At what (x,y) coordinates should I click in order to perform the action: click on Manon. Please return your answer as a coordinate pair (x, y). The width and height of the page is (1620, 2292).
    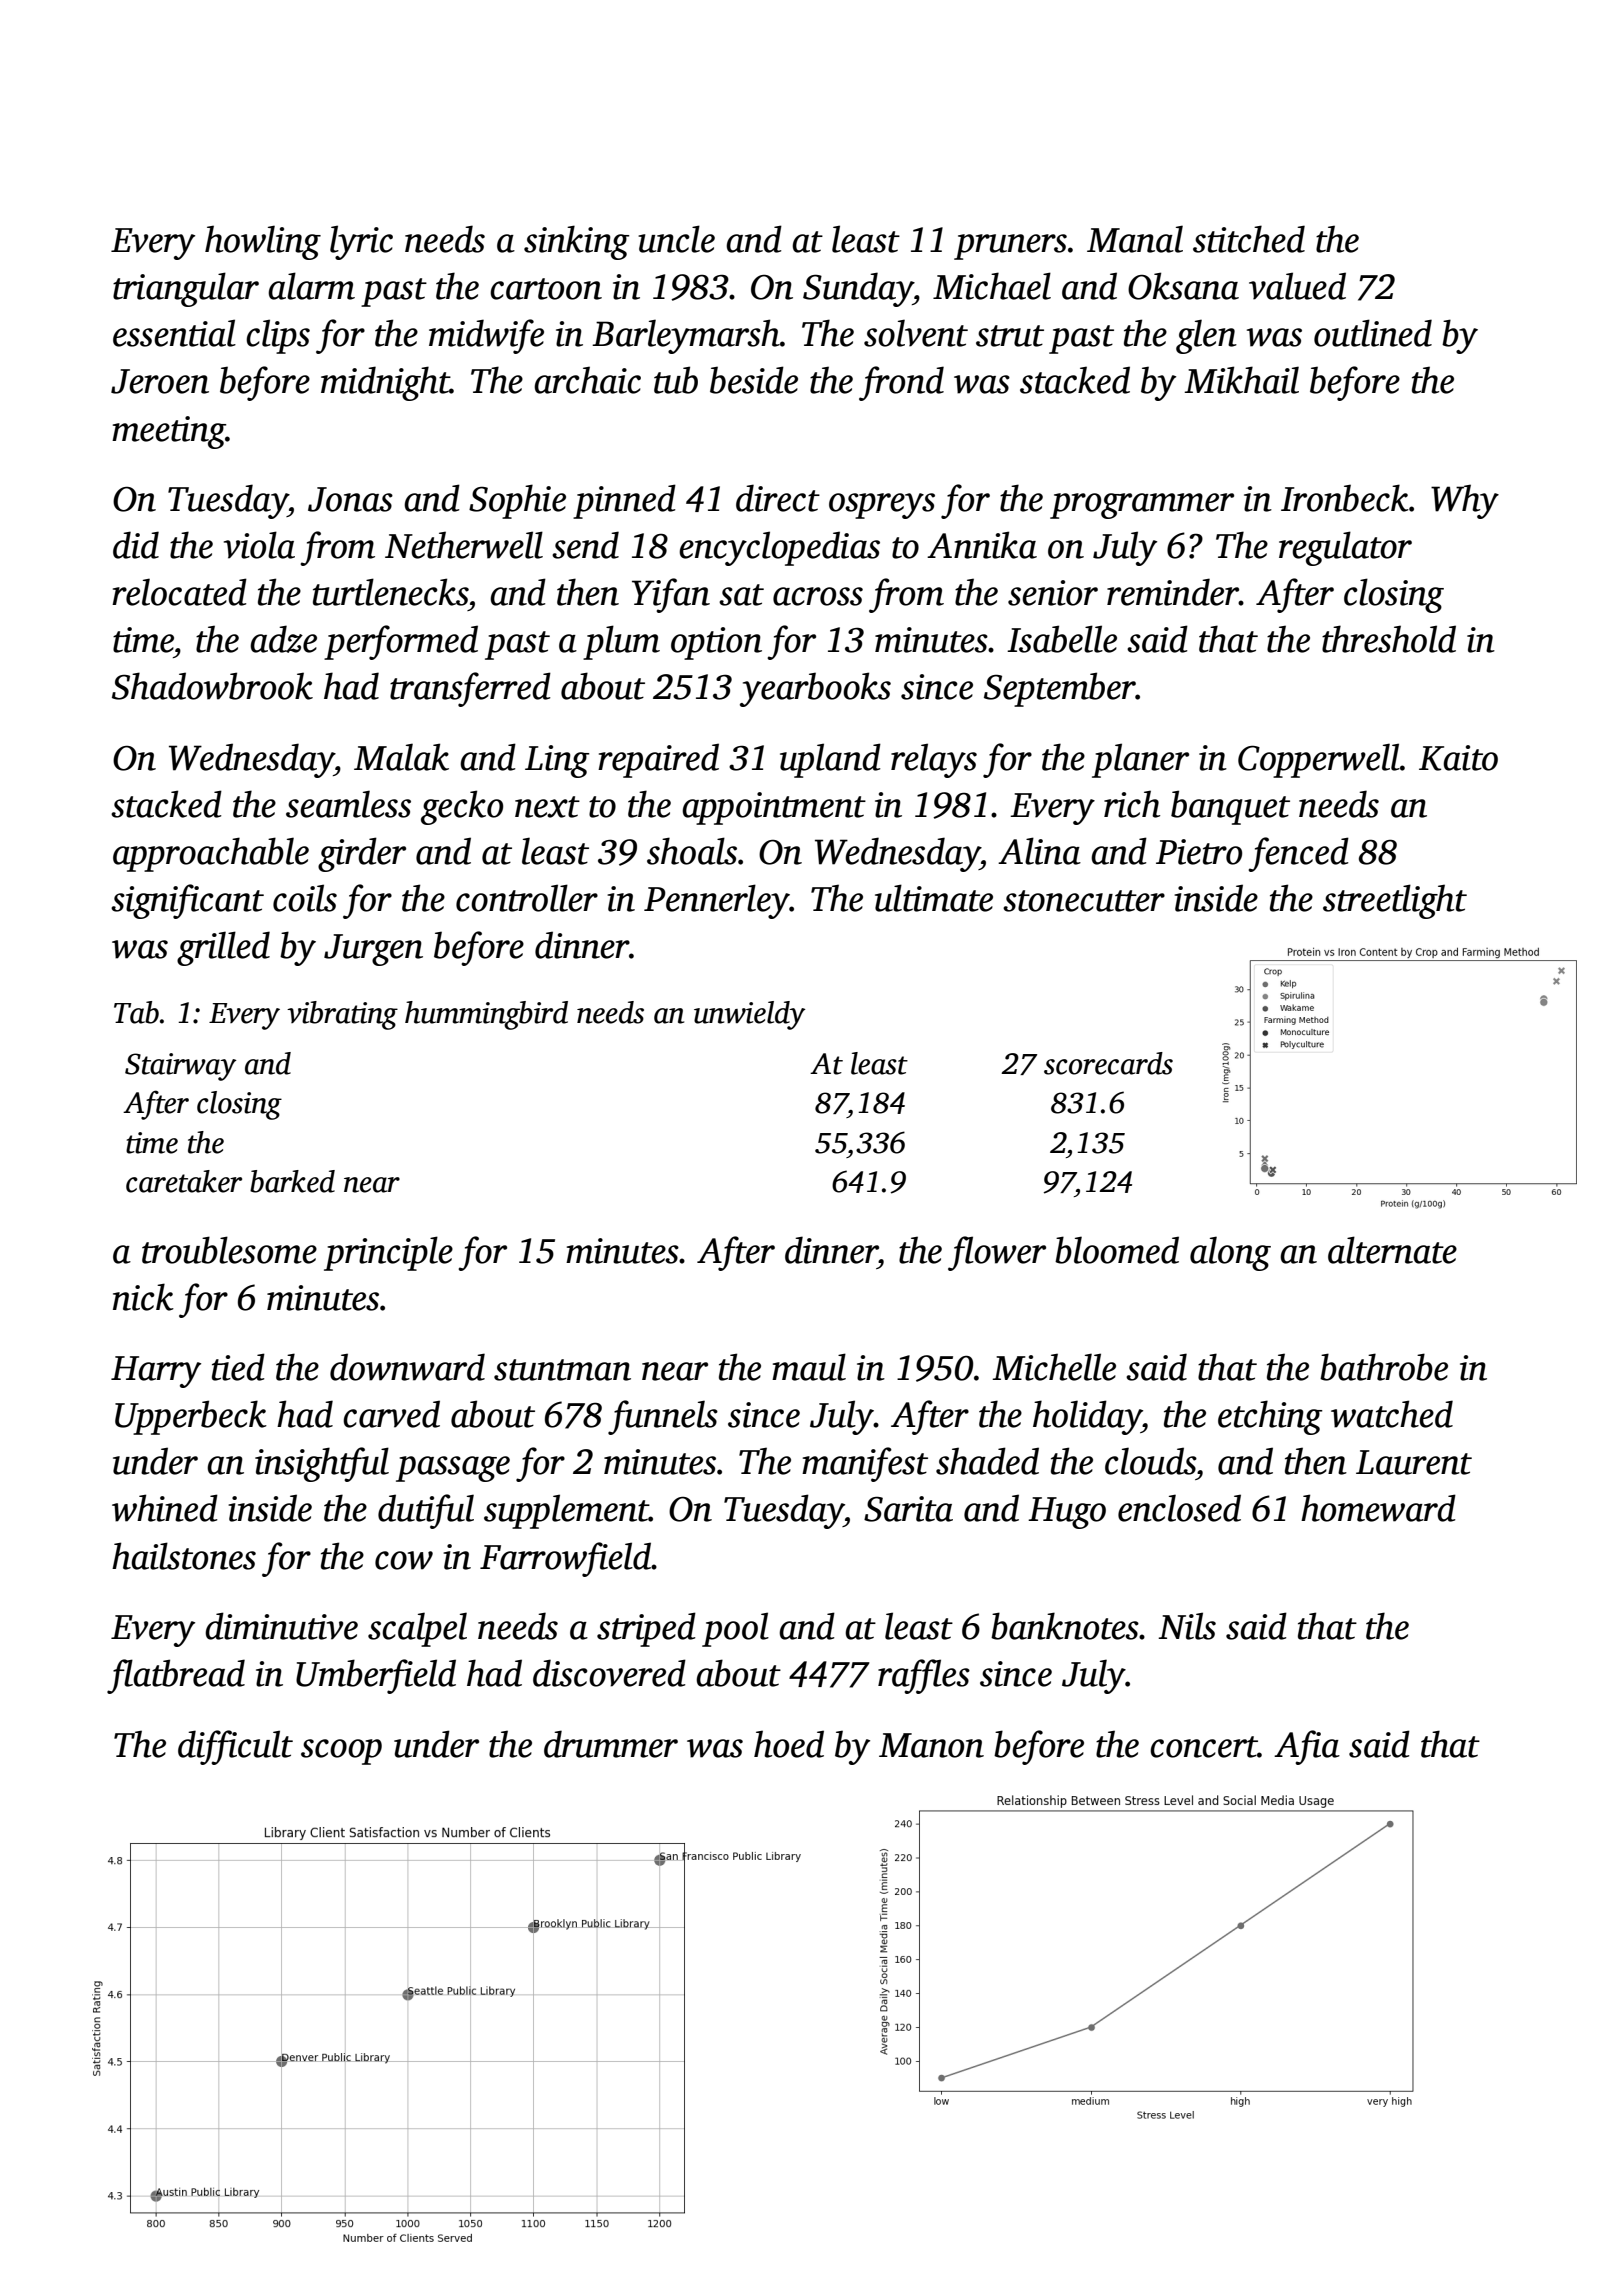
    Looking at the image, I should click on (931, 1745).
